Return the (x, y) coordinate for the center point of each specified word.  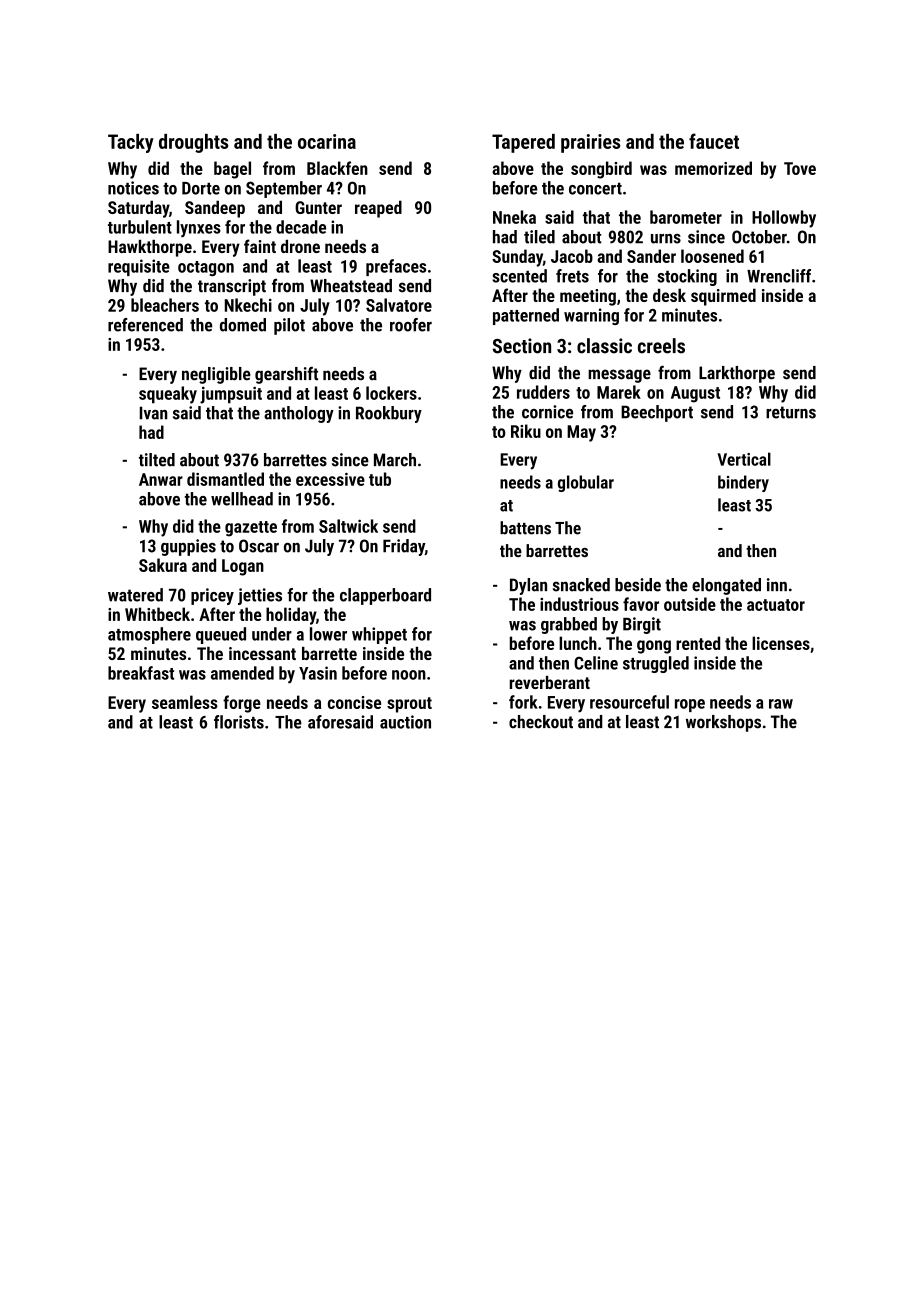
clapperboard (385, 596)
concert (595, 189)
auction (405, 722)
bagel (232, 170)
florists (239, 722)
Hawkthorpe (150, 248)
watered (135, 595)
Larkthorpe (737, 374)
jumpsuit (231, 395)
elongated (726, 586)
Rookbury (389, 414)
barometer (686, 217)
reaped (378, 209)
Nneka (514, 217)
